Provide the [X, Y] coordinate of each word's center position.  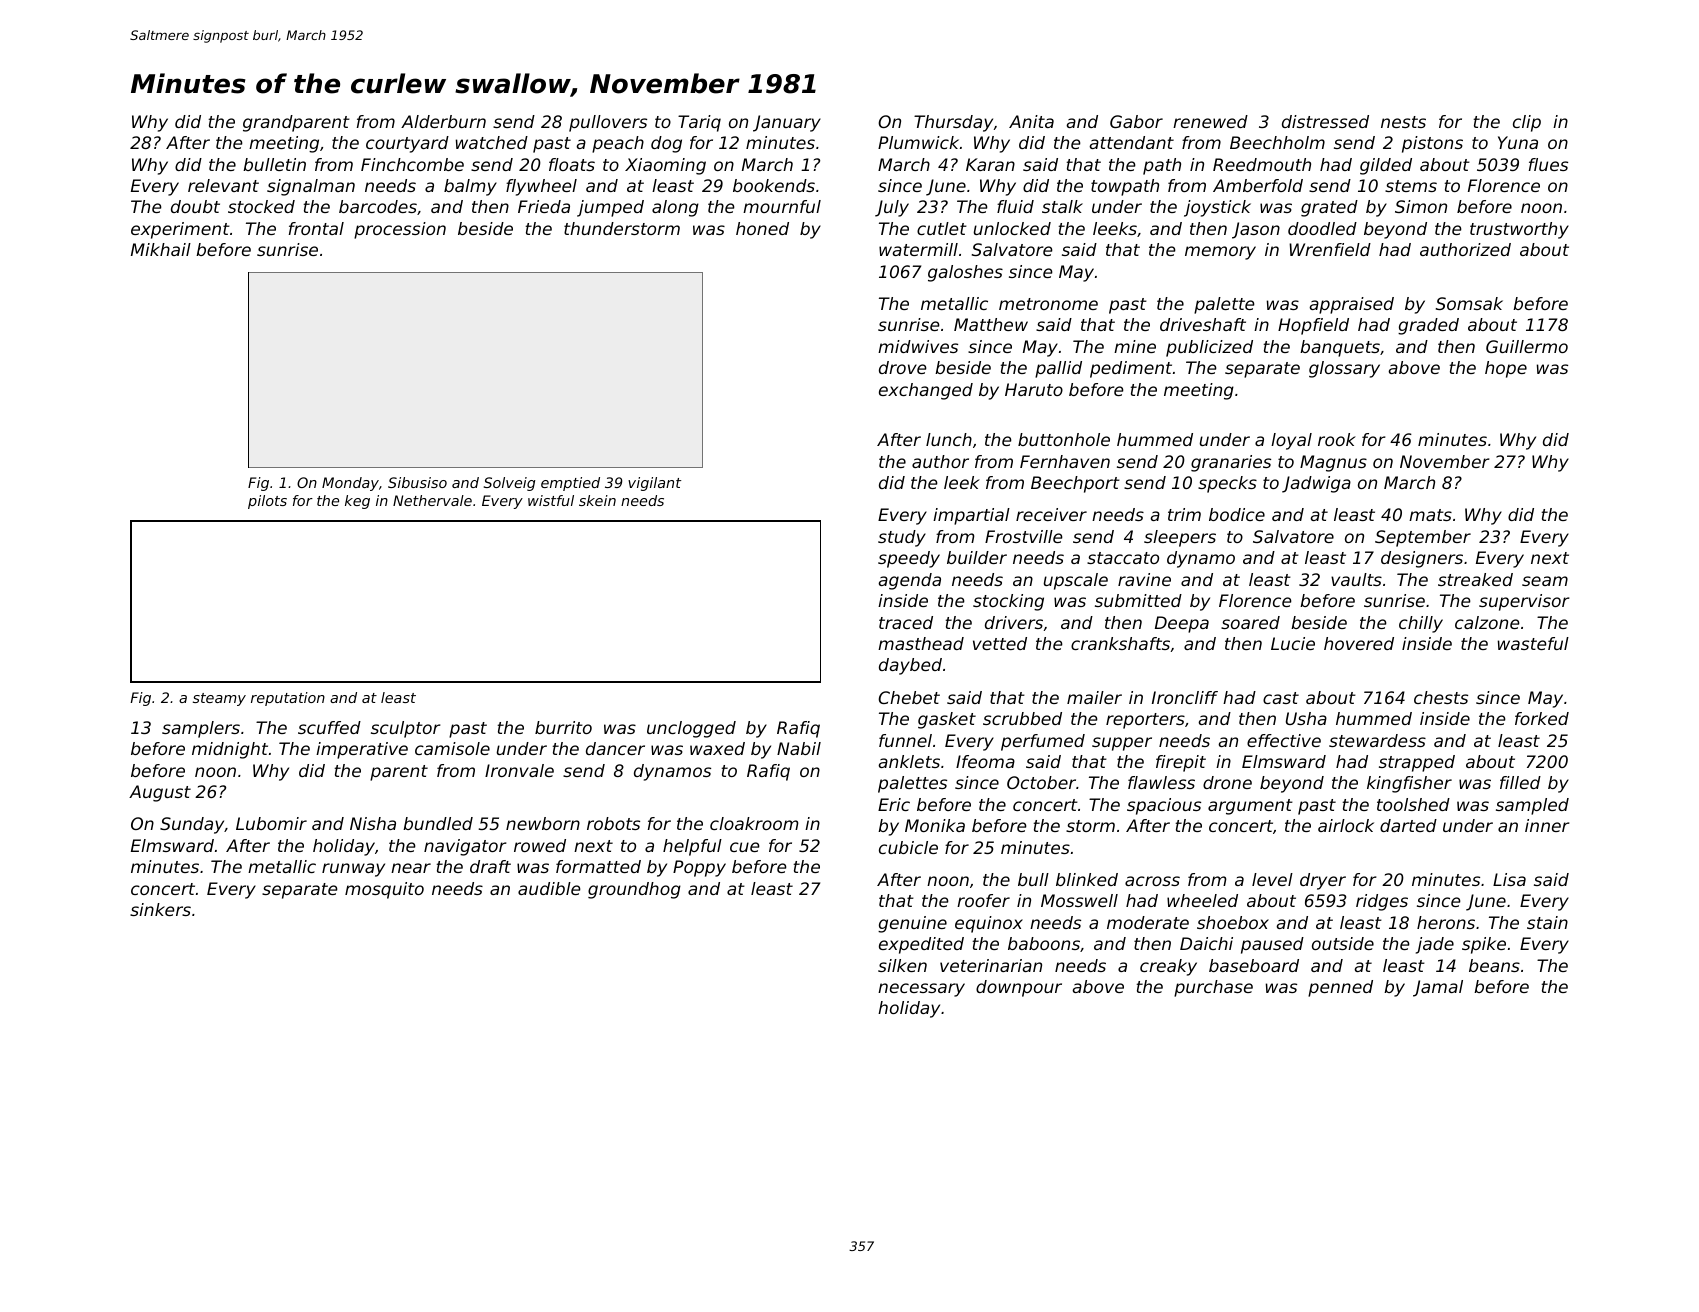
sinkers [160, 909]
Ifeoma [985, 761]
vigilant [654, 484]
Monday [350, 484]
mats [1430, 515]
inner [1547, 825]
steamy [219, 699]
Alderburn [443, 121]
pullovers [608, 123]
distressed [1325, 121]
